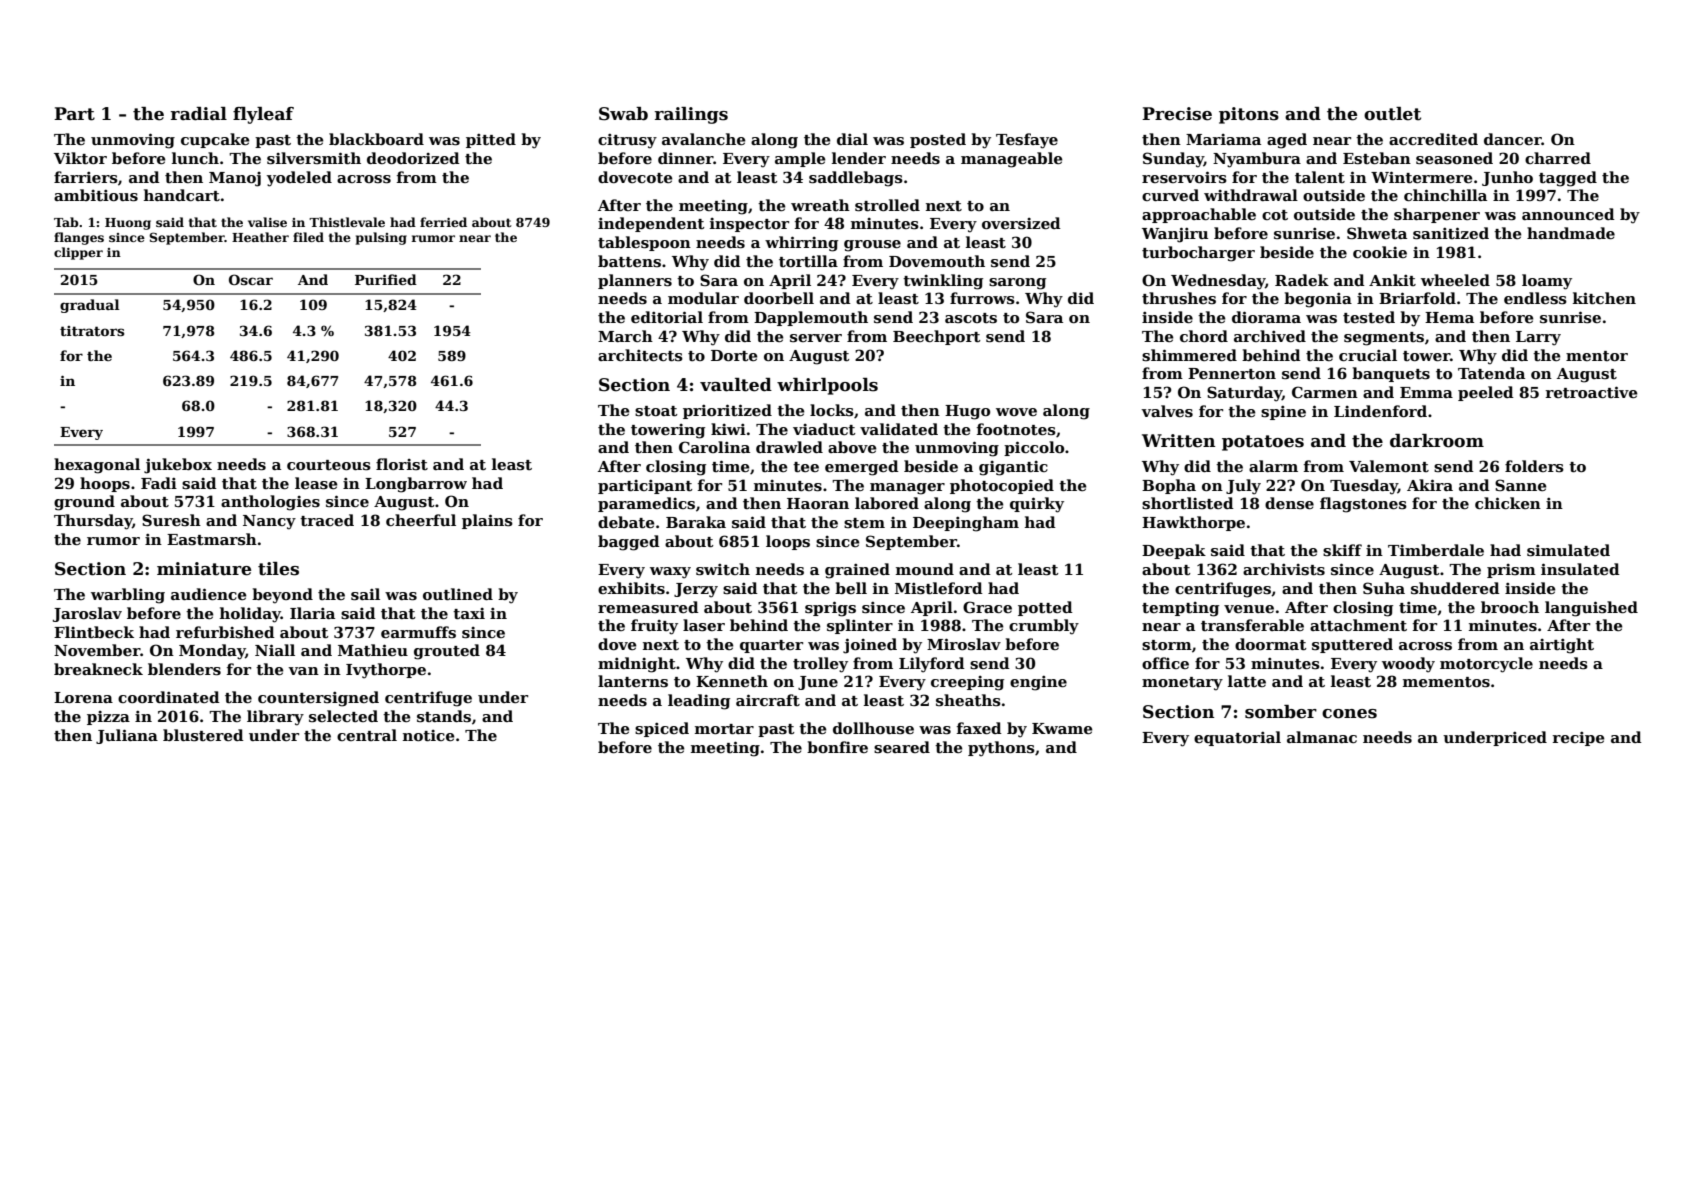 This screenshot has width=1696, height=1199. What do you see at coordinates (686, 158) in the screenshot?
I see `dinner` at bounding box center [686, 158].
